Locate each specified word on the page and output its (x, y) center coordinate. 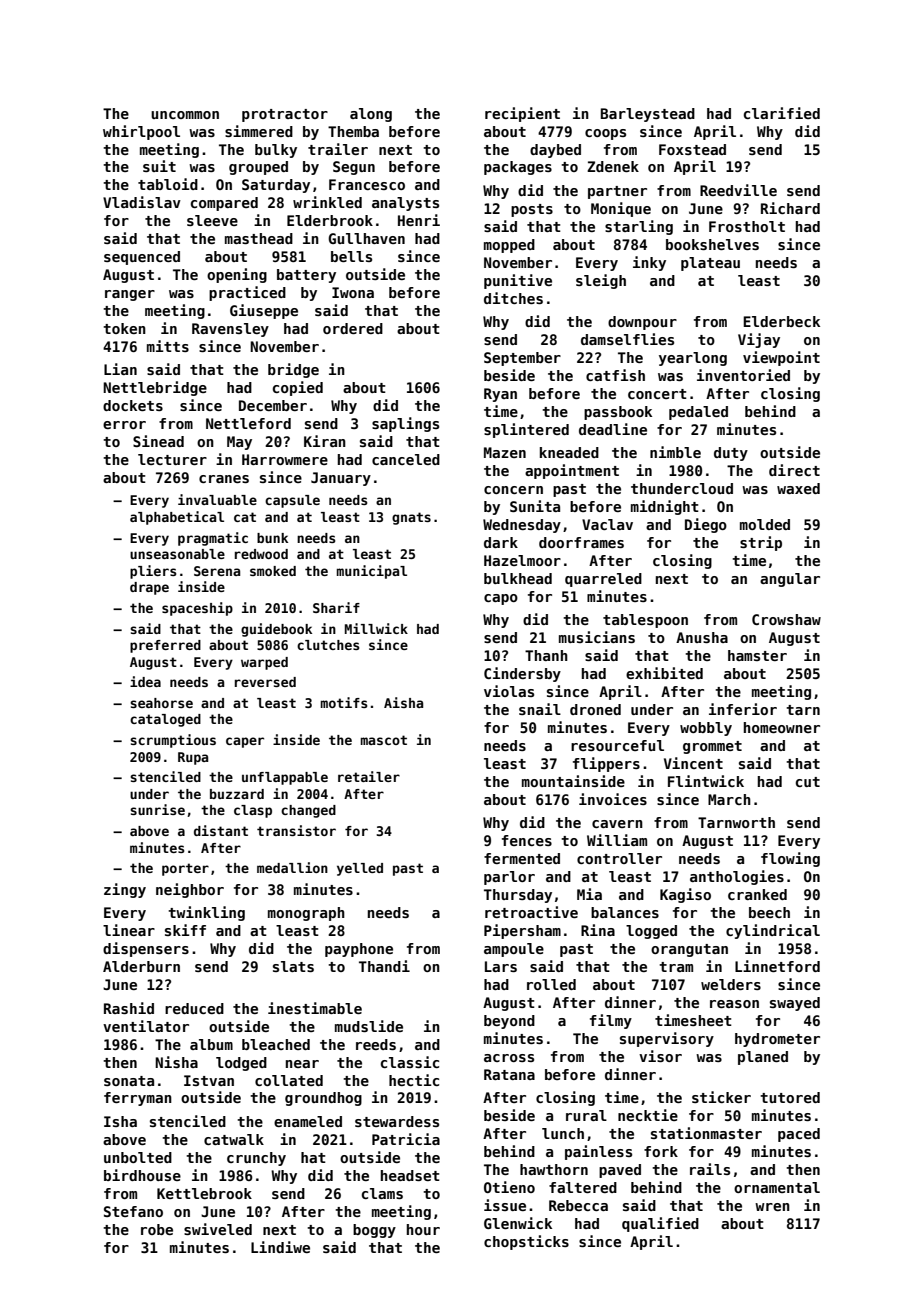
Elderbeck (781, 321)
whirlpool (141, 132)
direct (794, 470)
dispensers (146, 949)
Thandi (384, 966)
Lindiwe (280, 1247)
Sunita (535, 506)
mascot (384, 740)
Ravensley (230, 330)
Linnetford (777, 966)
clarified (782, 113)
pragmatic (213, 539)
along (371, 115)
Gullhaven (366, 238)
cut (808, 782)
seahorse (161, 703)
